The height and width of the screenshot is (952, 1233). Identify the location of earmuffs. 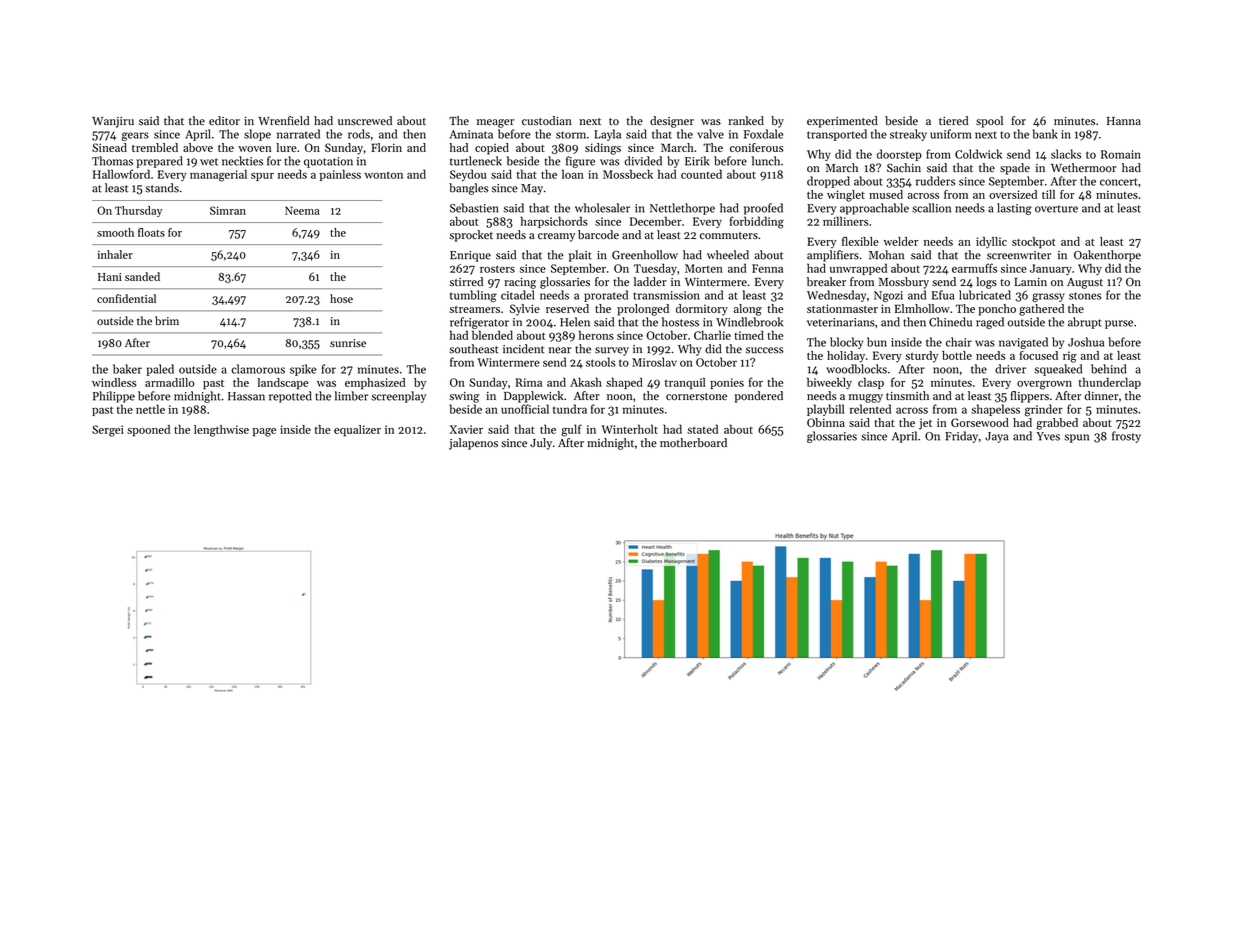
(974, 268).
